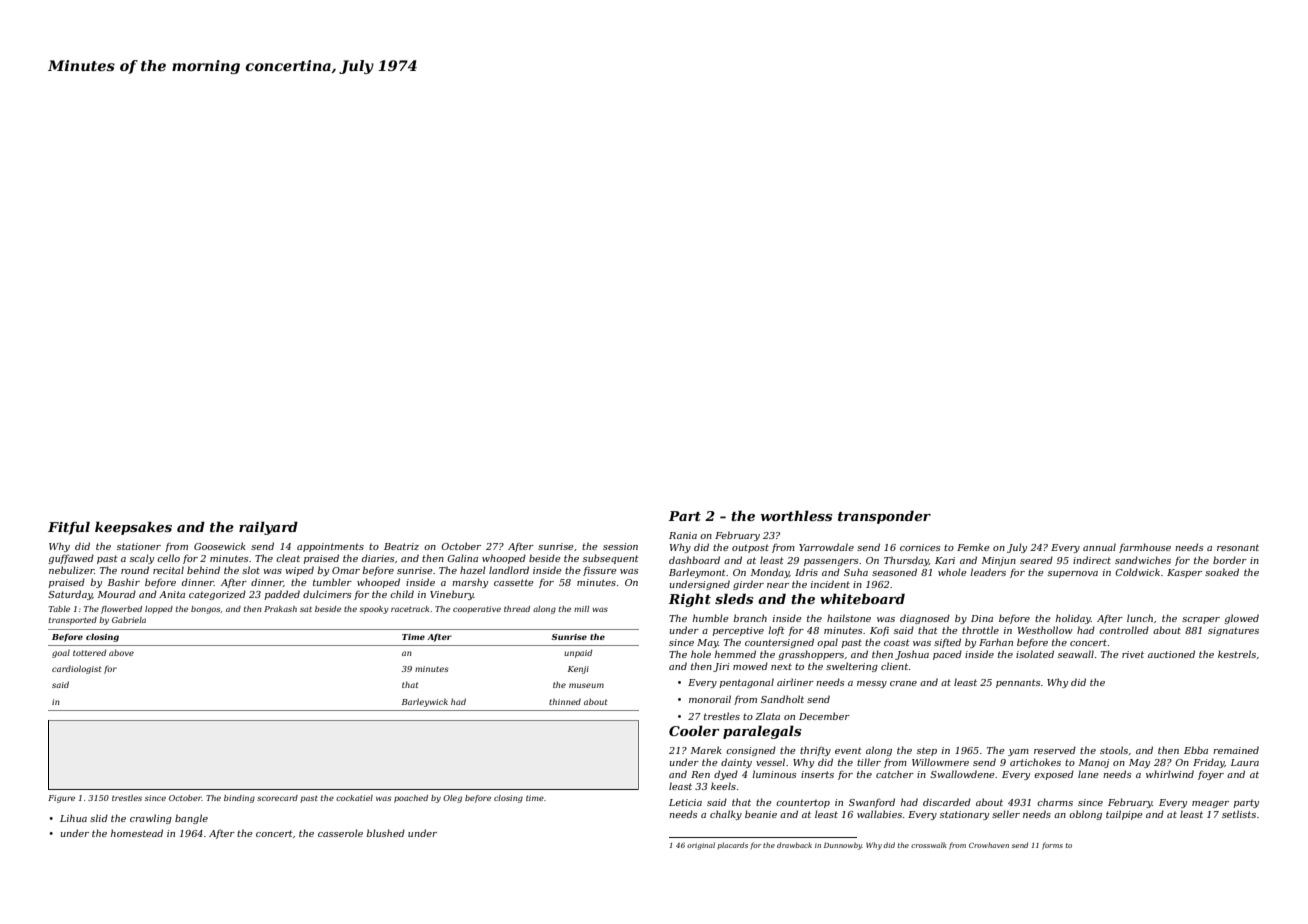 The height and width of the page is (924, 1308). Describe the element at coordinates (61, 799) in the page. I see `Figure` at that location.
